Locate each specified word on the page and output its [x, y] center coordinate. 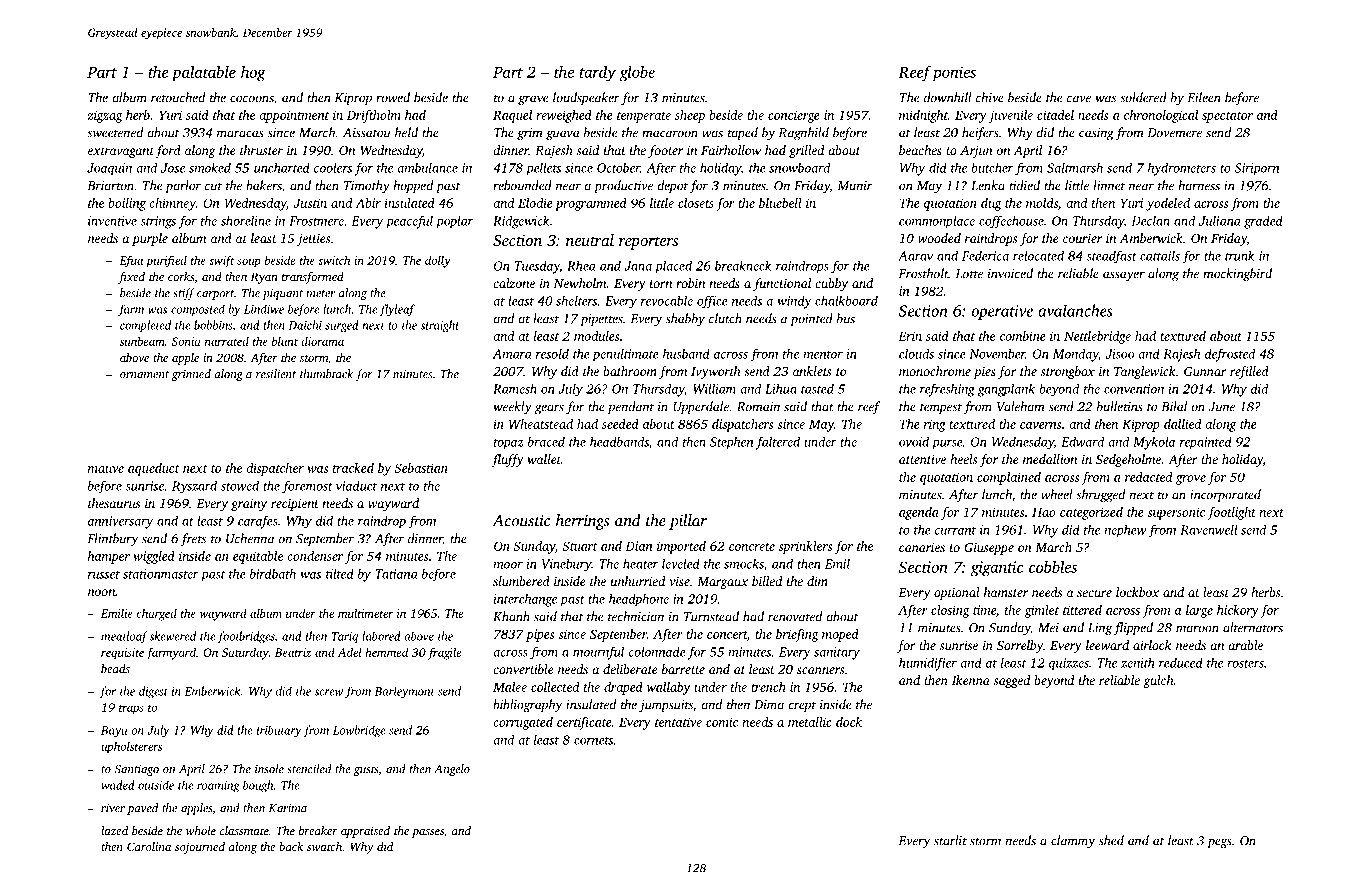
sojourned [200, 848]
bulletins [1120, 406]
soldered [1143, 97]
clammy [1073, 842]
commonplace [937, 222]
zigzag [105, 116]
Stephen [731, 443]
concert [727, 635]
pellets [543, 169]
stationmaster [161, 574]
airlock [1152, 645]
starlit [950, 840]
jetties [314, 239]
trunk [1240, 256]
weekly [512, 407]
